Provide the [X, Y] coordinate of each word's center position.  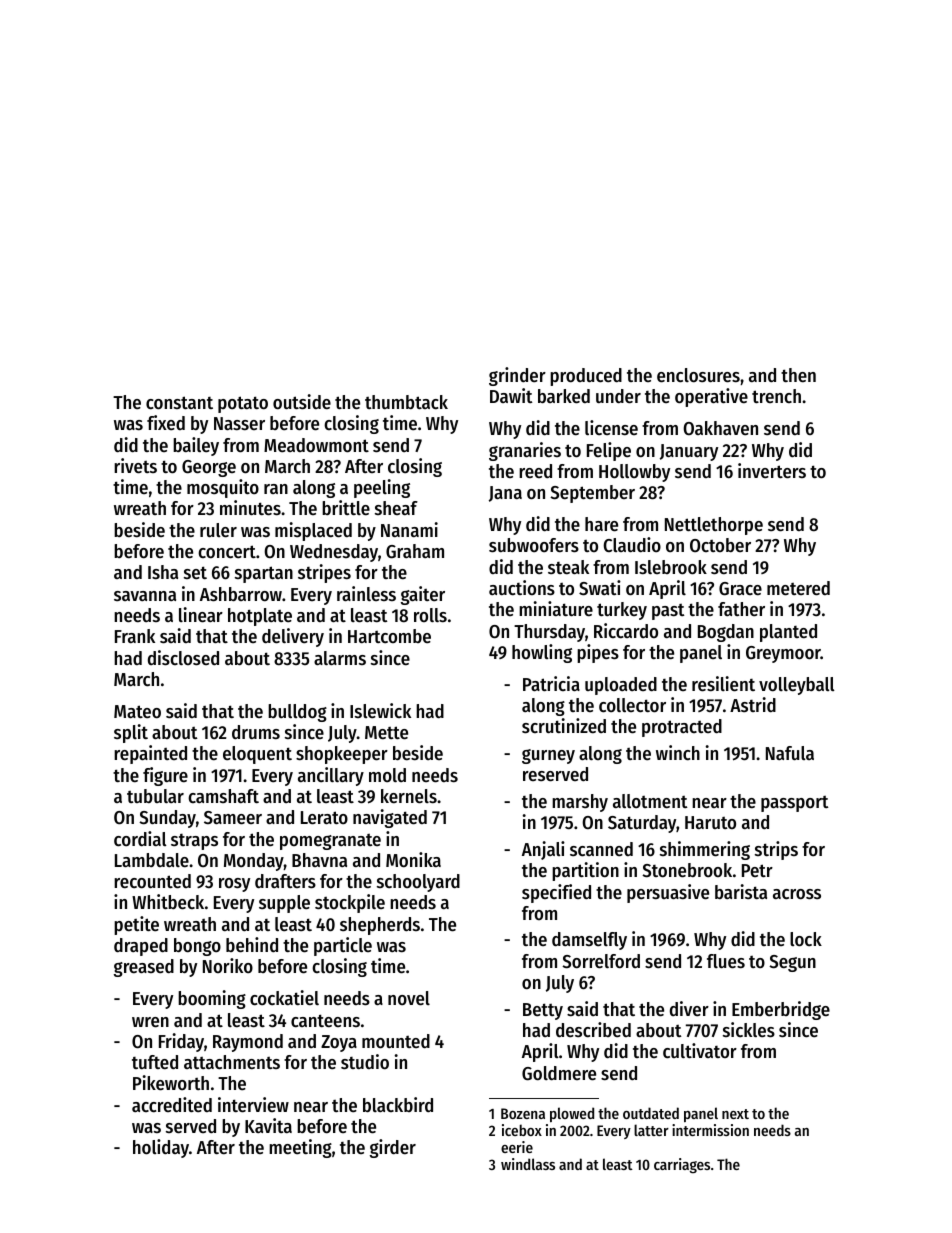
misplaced [313, 531]
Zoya [339, 1043]
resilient [723, 684]
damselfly [589, 941]
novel [409, 998]
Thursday [549, 633]
